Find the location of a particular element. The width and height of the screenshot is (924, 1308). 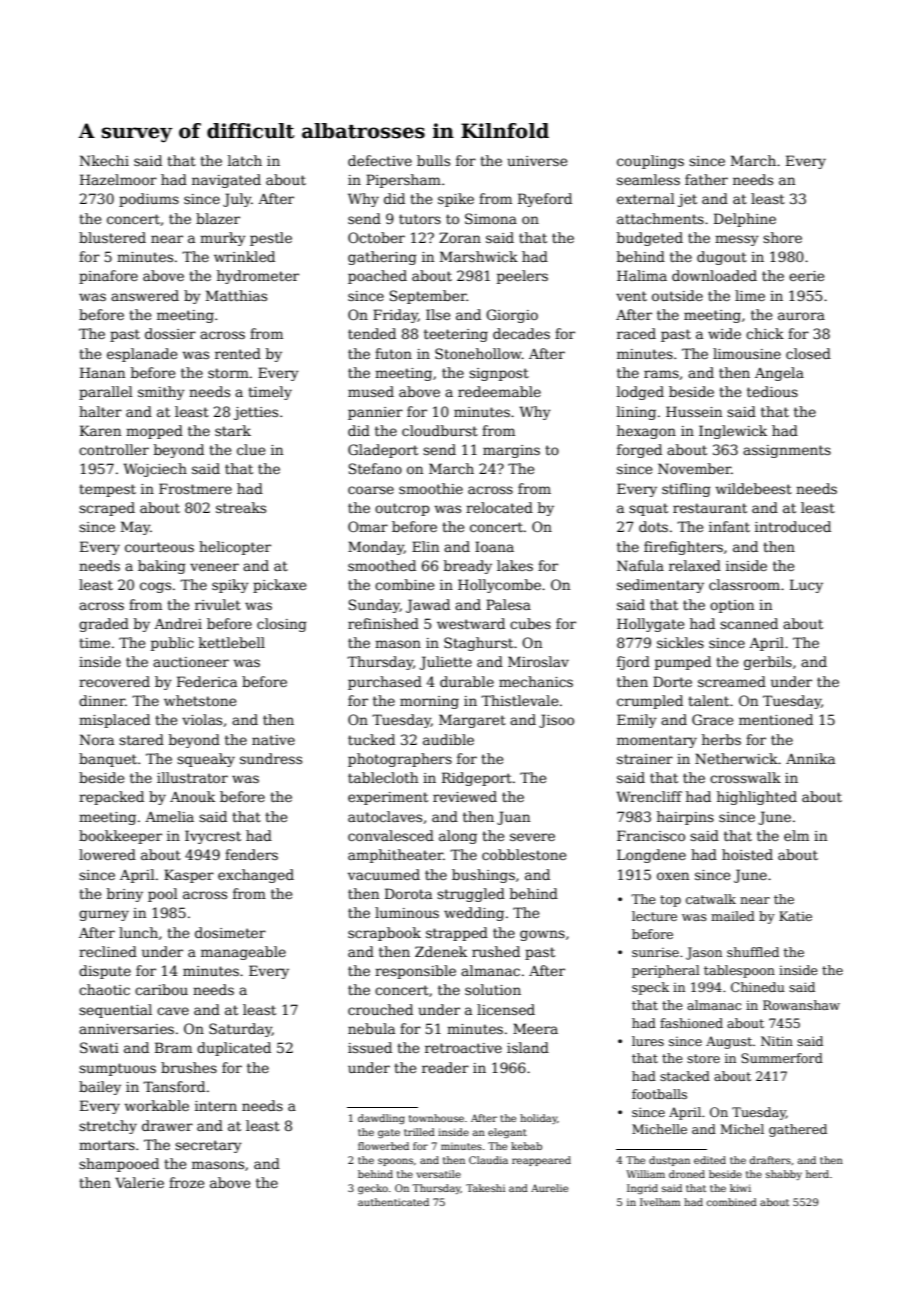

Annika is located at coordinates (810, 758).
